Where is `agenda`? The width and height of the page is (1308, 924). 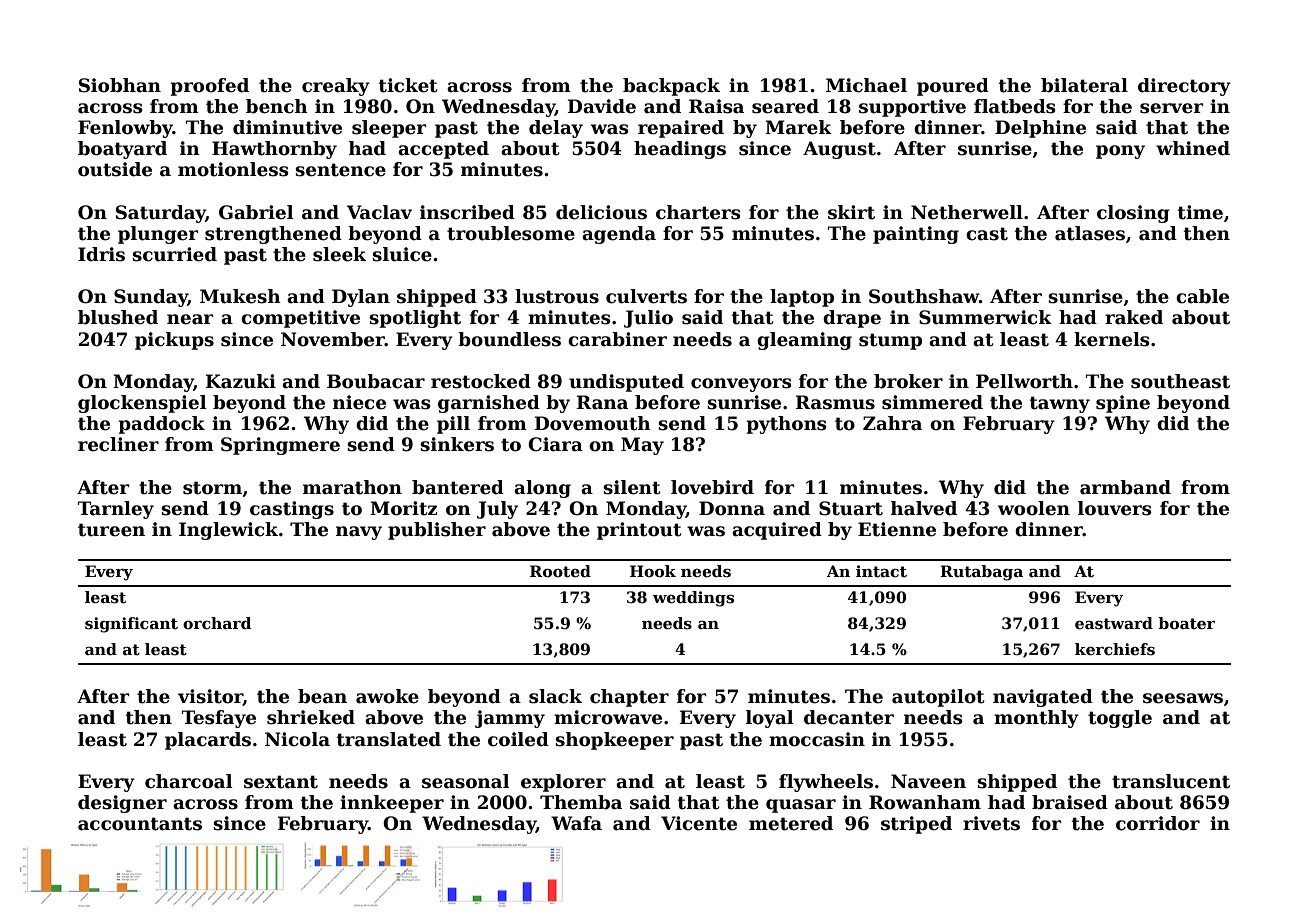
agenda is located at coordinates (619, 235).
